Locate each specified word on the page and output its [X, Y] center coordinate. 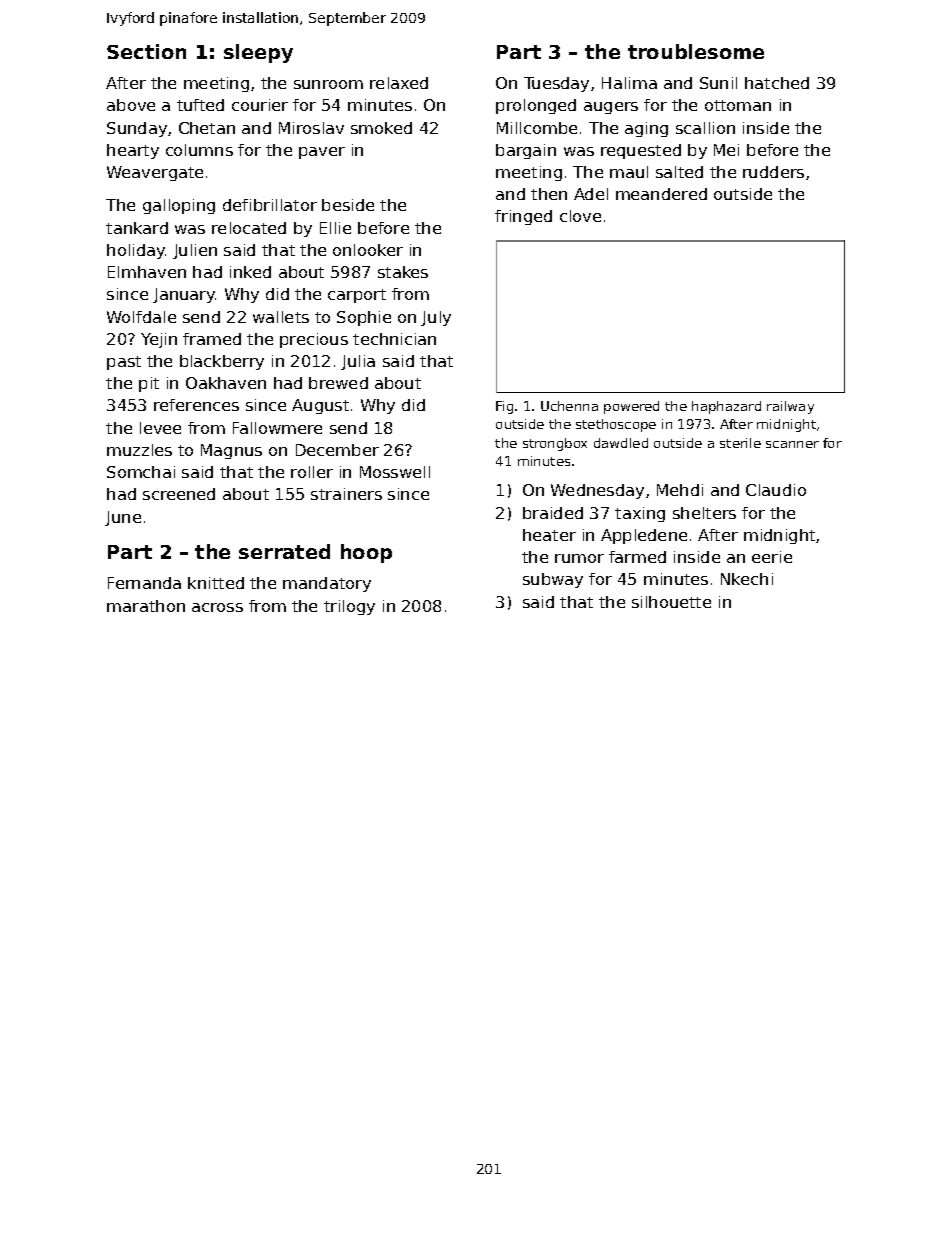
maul [629, 172]
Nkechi [747, 579]
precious [314, 340]
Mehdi [680, 490]
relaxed [399, 83]
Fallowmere [277, 428]
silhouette [671, 602]
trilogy [349, 607]
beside [348, 205]
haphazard [726, 407]
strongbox [555, 444]
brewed [338, 383]
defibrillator [270, 205]
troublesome [696, 51]
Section [146, 51]
